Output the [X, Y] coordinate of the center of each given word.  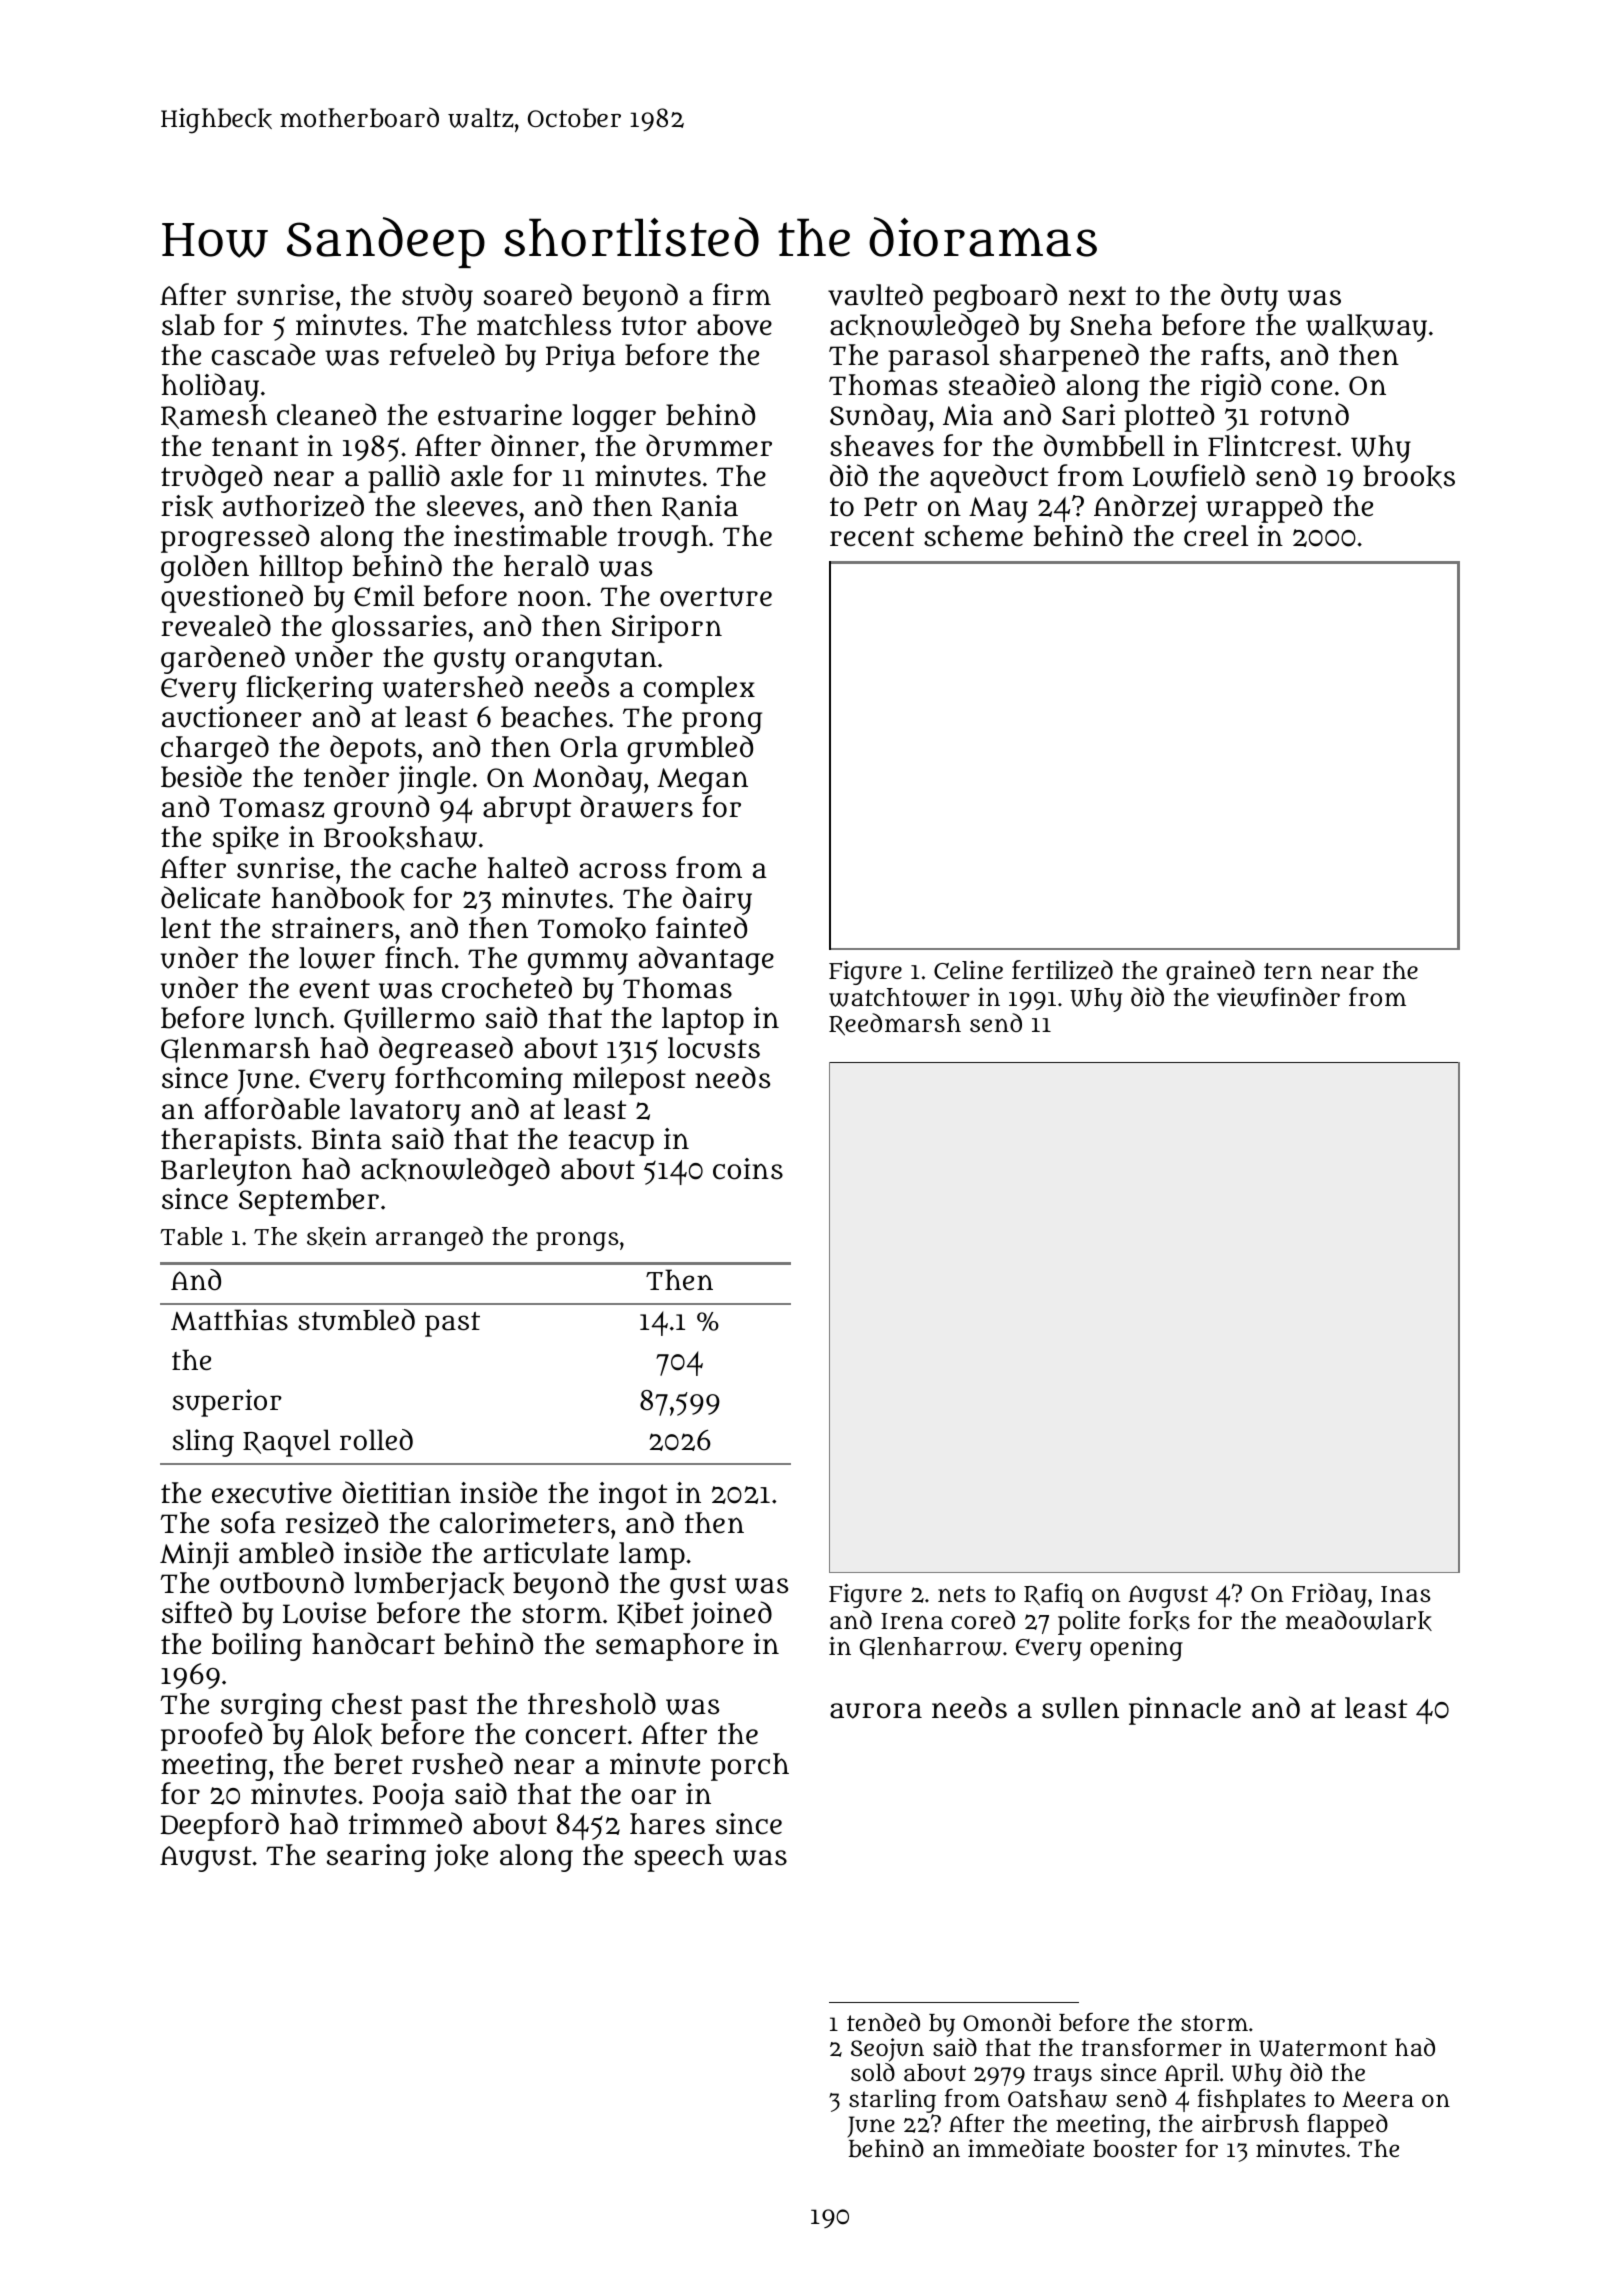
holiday [210, 387]
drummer [709, 445]
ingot [633, 1496]
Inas [1406, 1594]
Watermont [1323, 2048]
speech [679, 1858]
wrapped [1264, 508]
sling [203, 1443]
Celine [968, 970]
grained [1210, 972]
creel [1216, 536]
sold [873, 2072]
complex [699, 690]
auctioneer [232, 717]
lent [186, 927]
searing [376, 1858]
